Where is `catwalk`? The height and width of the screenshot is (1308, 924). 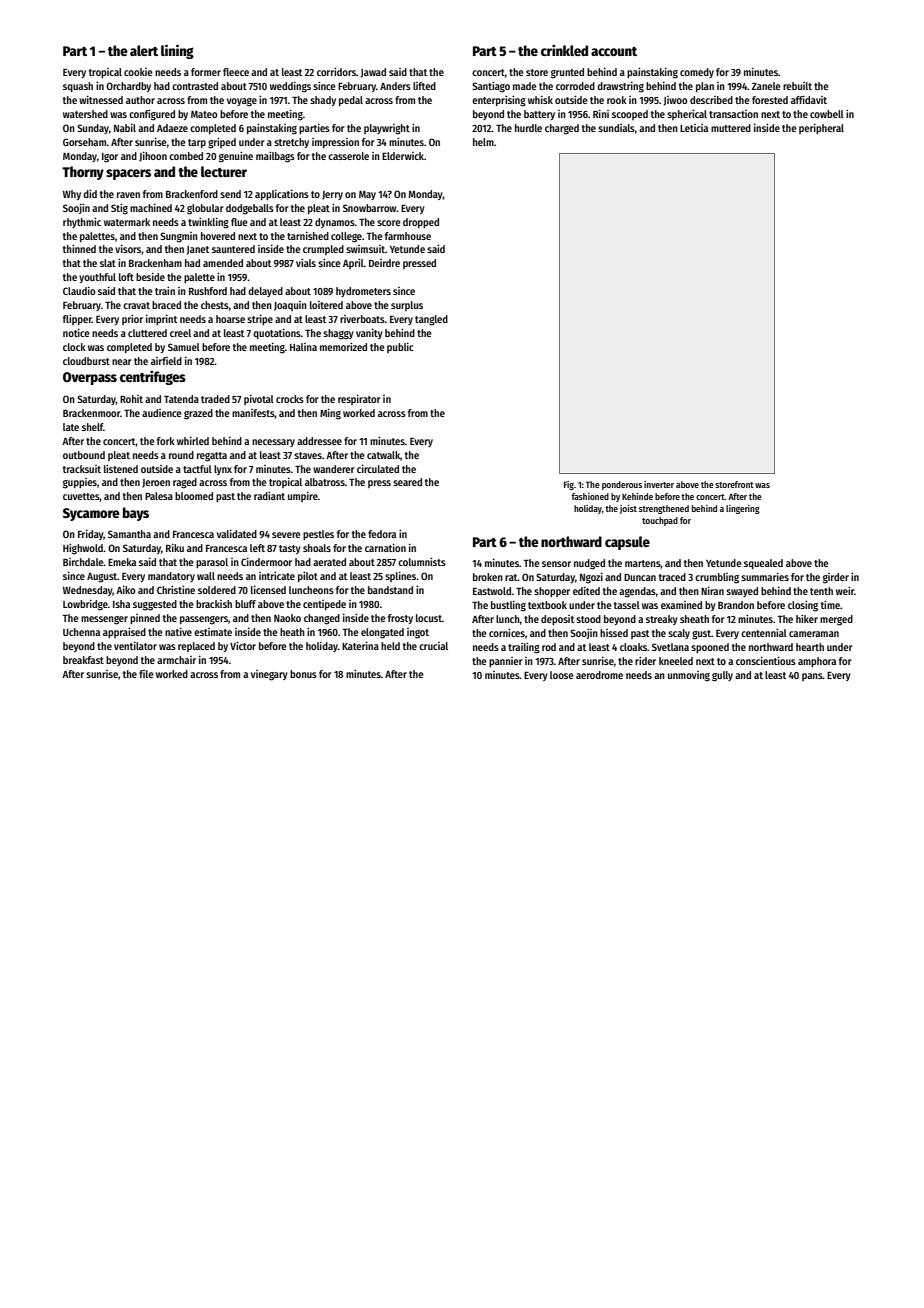 catwalk is located at coordinates (383, 455).
